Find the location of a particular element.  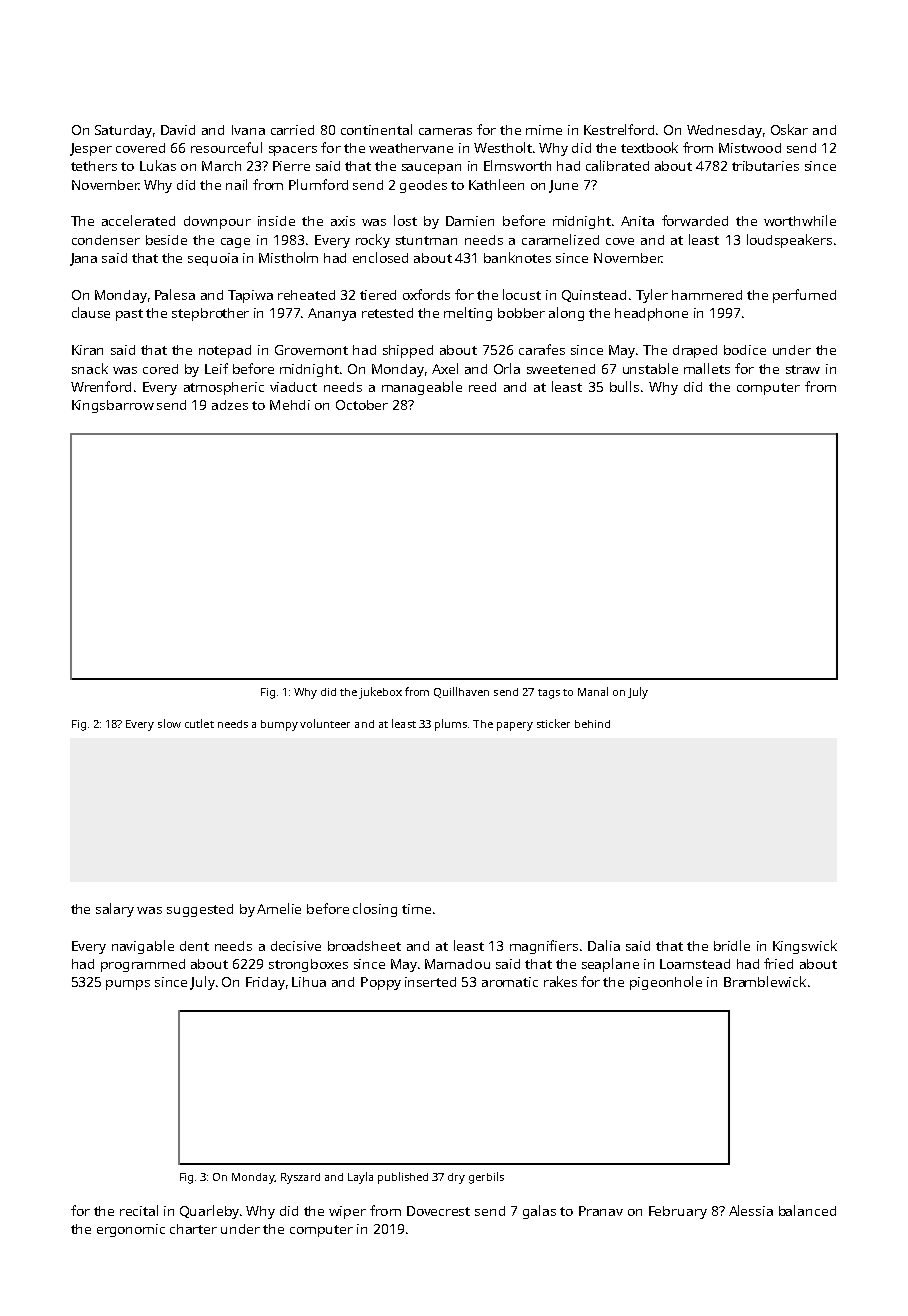

Manal is located at coordinates (593, 691).
